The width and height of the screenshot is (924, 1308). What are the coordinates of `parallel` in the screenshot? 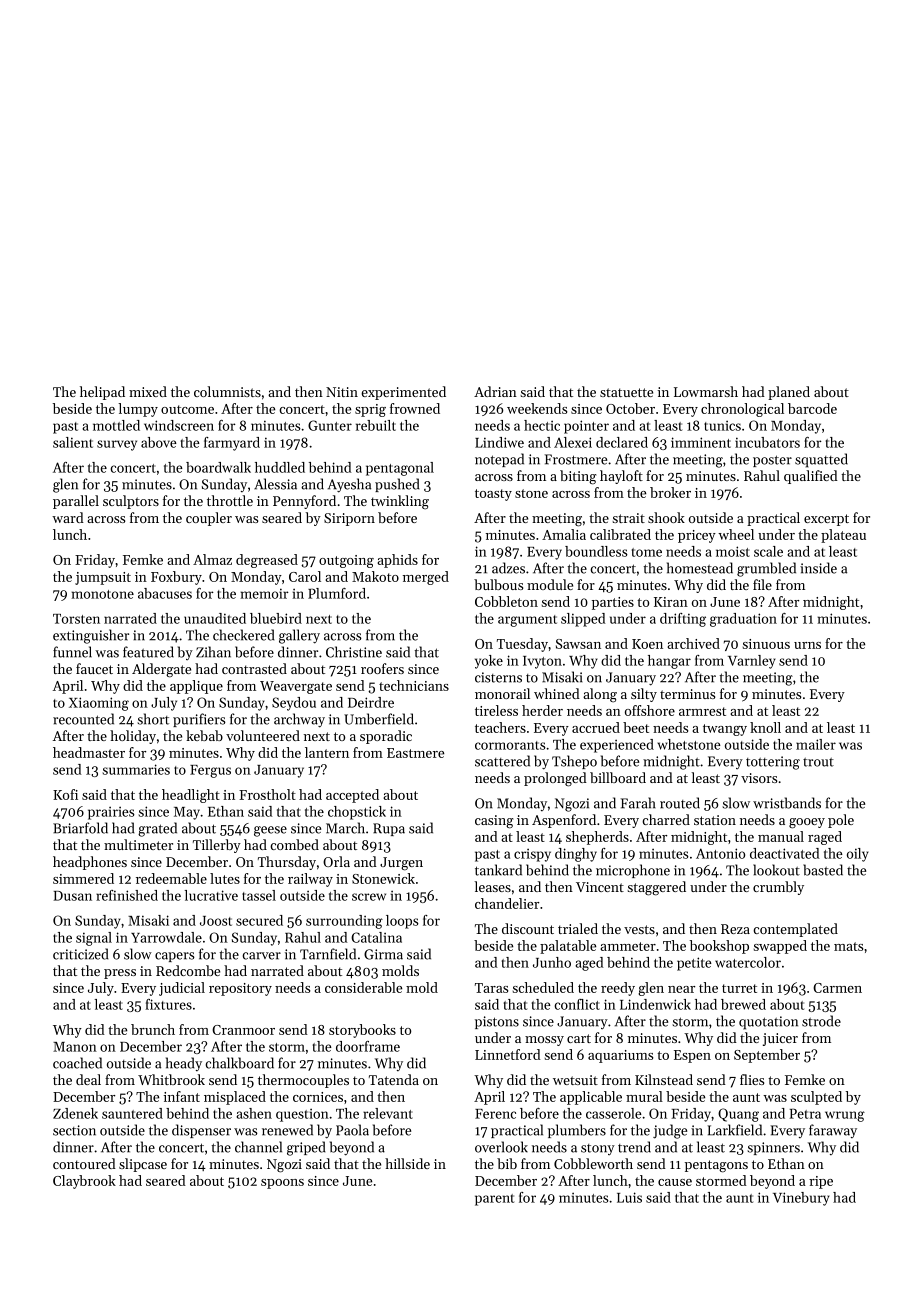 It's located at (76, 502).
